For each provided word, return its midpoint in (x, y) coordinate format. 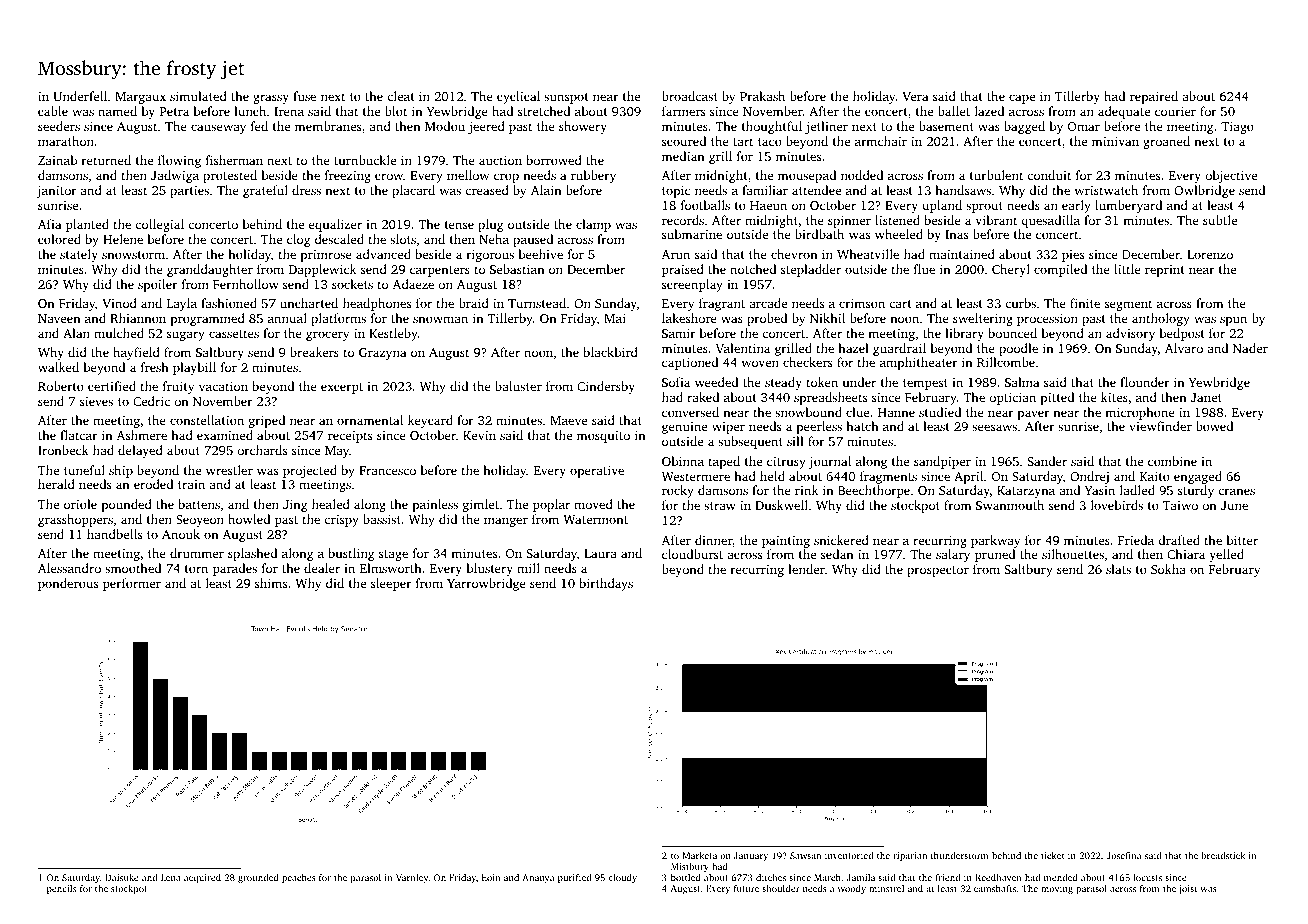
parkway (995, 541)
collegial (159, 225)
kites (1114, 397)
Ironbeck (63, 450)
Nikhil (827, 318)
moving (1057, 889)
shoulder (781, 888)
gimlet (481, 505)
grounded (258, 878)
